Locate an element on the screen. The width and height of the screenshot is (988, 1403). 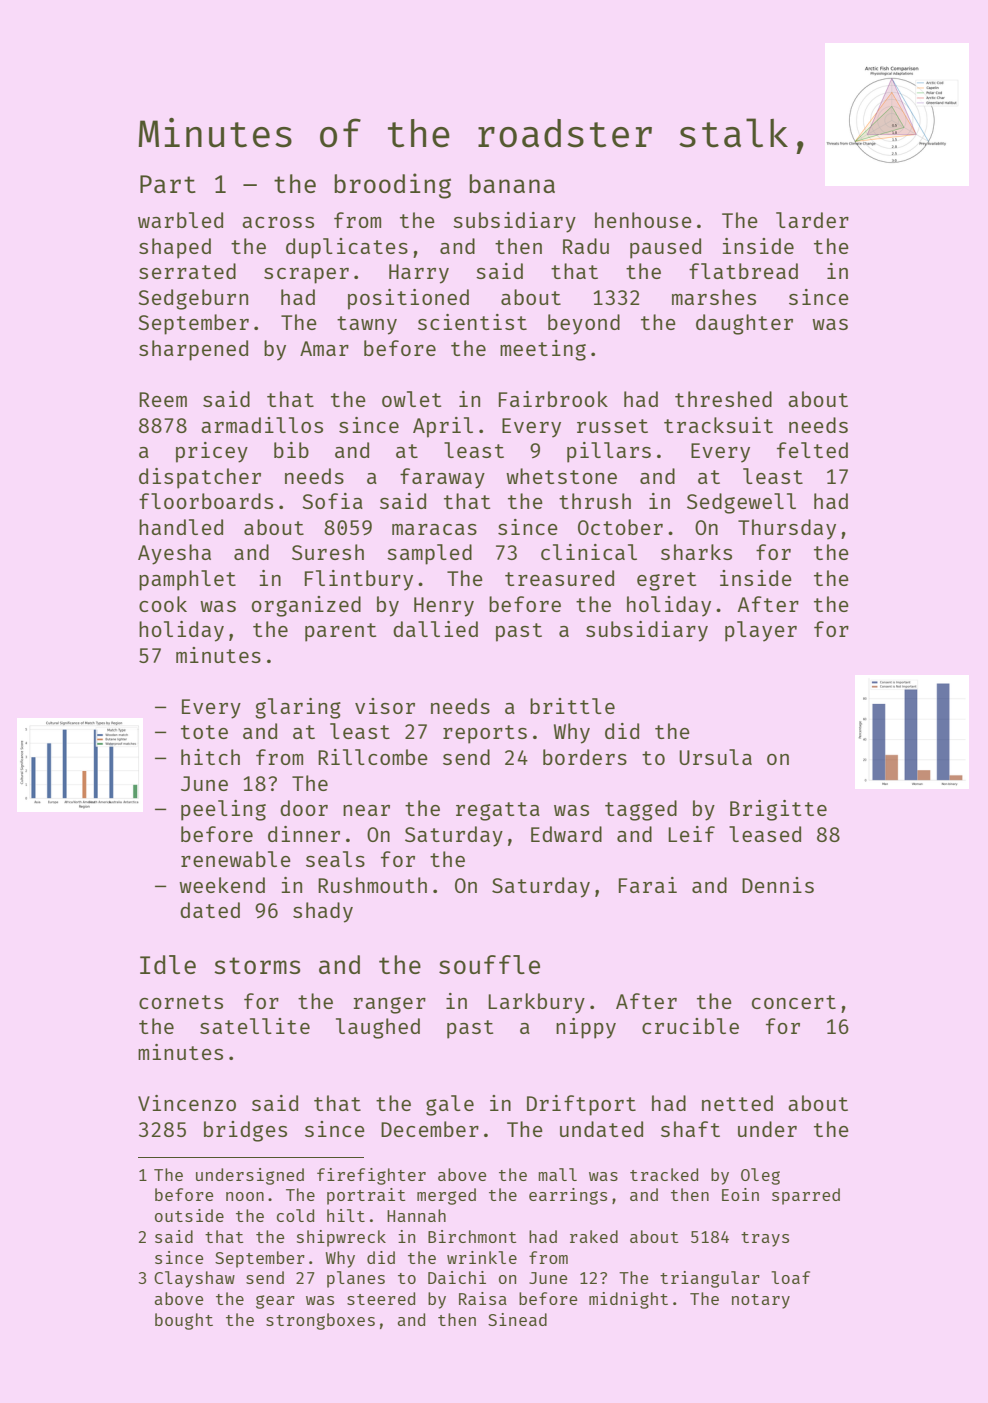
reports is located at coordinates (485, 734).
